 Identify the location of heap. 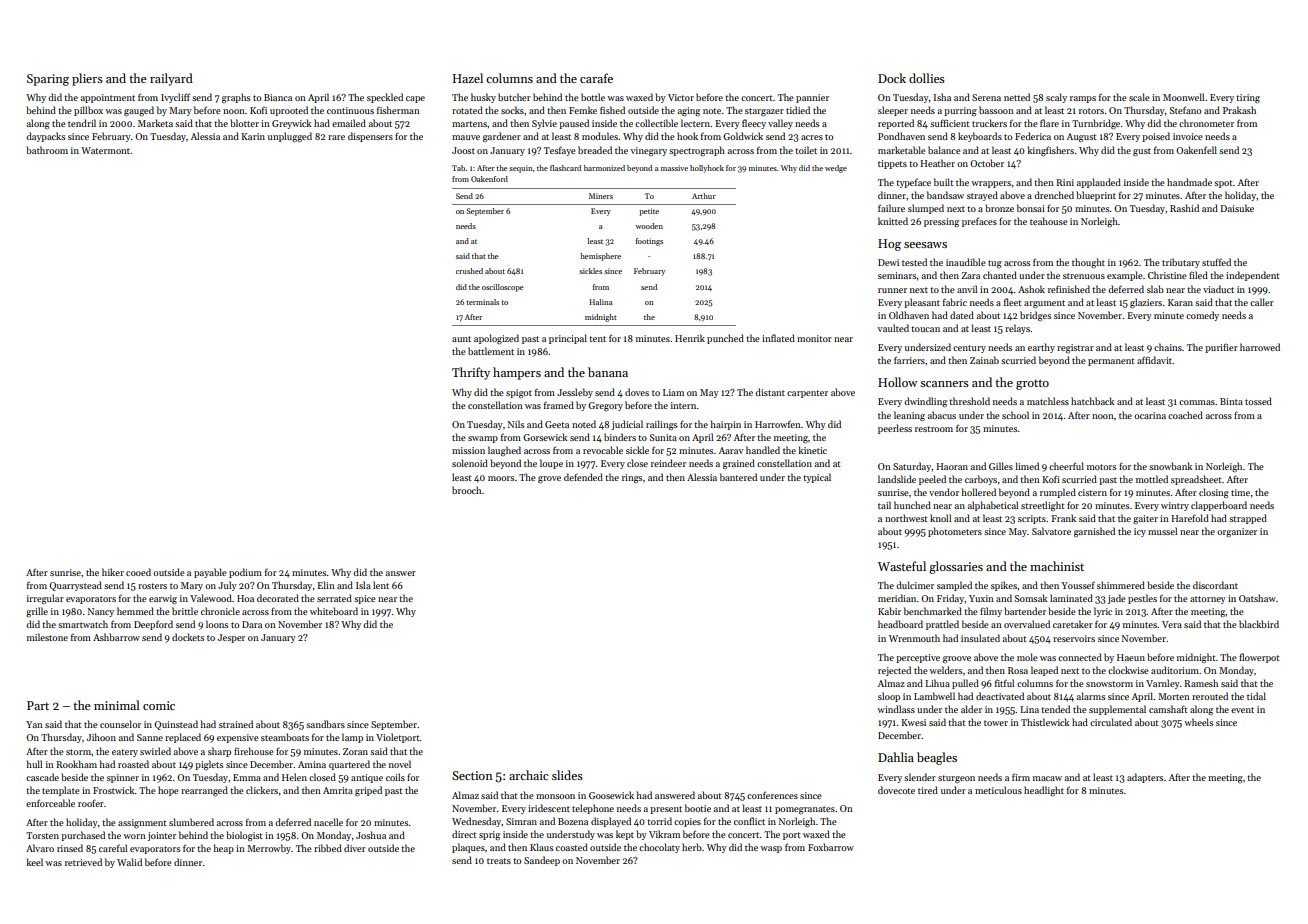
(224, 849).
